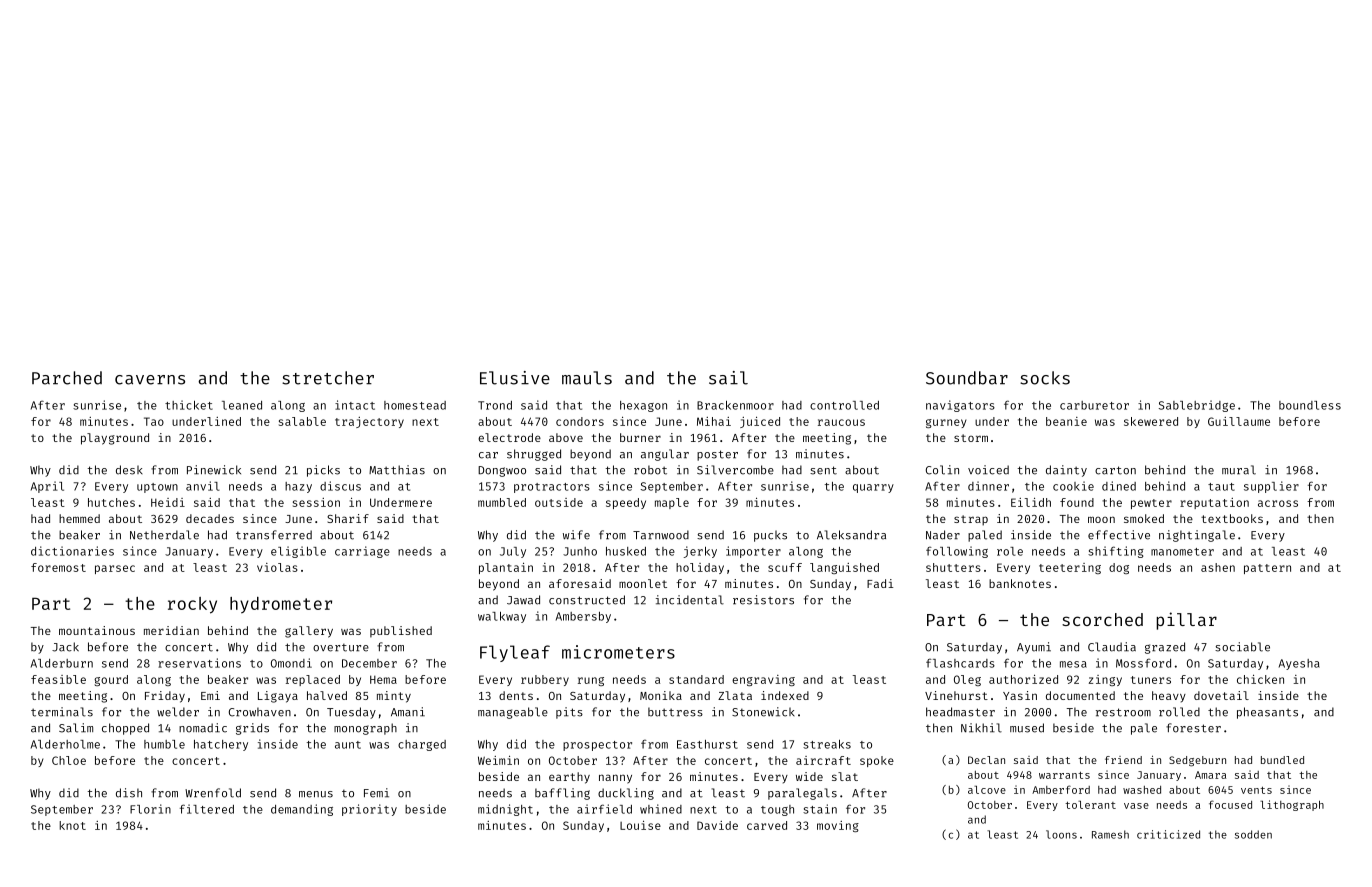 This page has width=1372, height=887. I want to click on sail, so click(728, 378).
